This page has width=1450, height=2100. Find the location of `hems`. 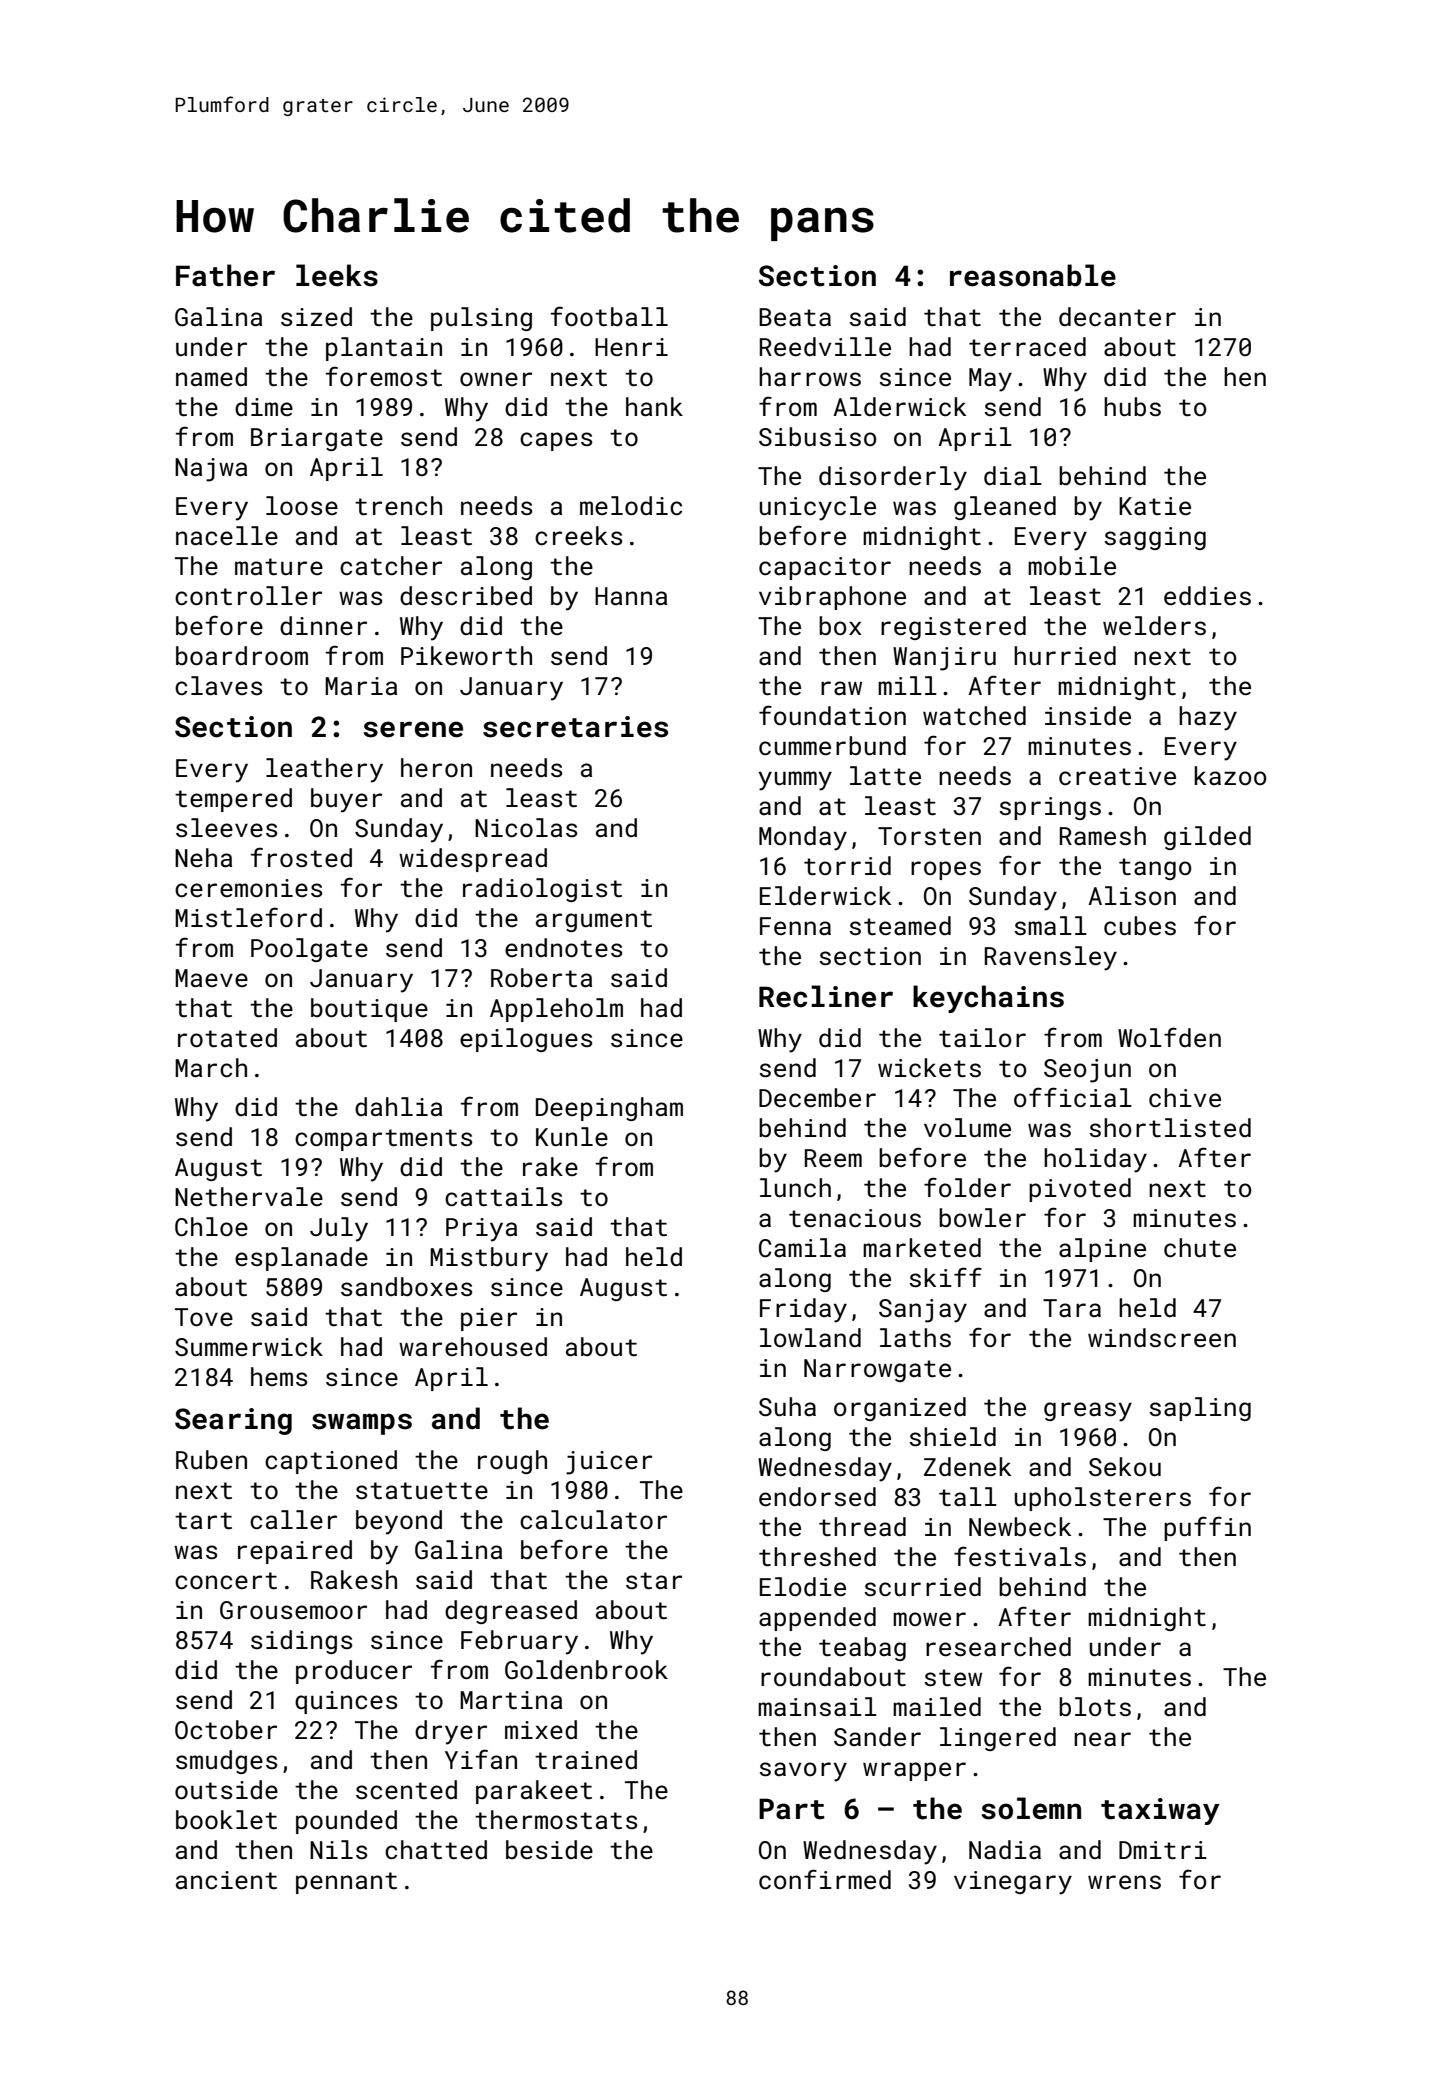

hems is located at coordinates (279, 1376).
